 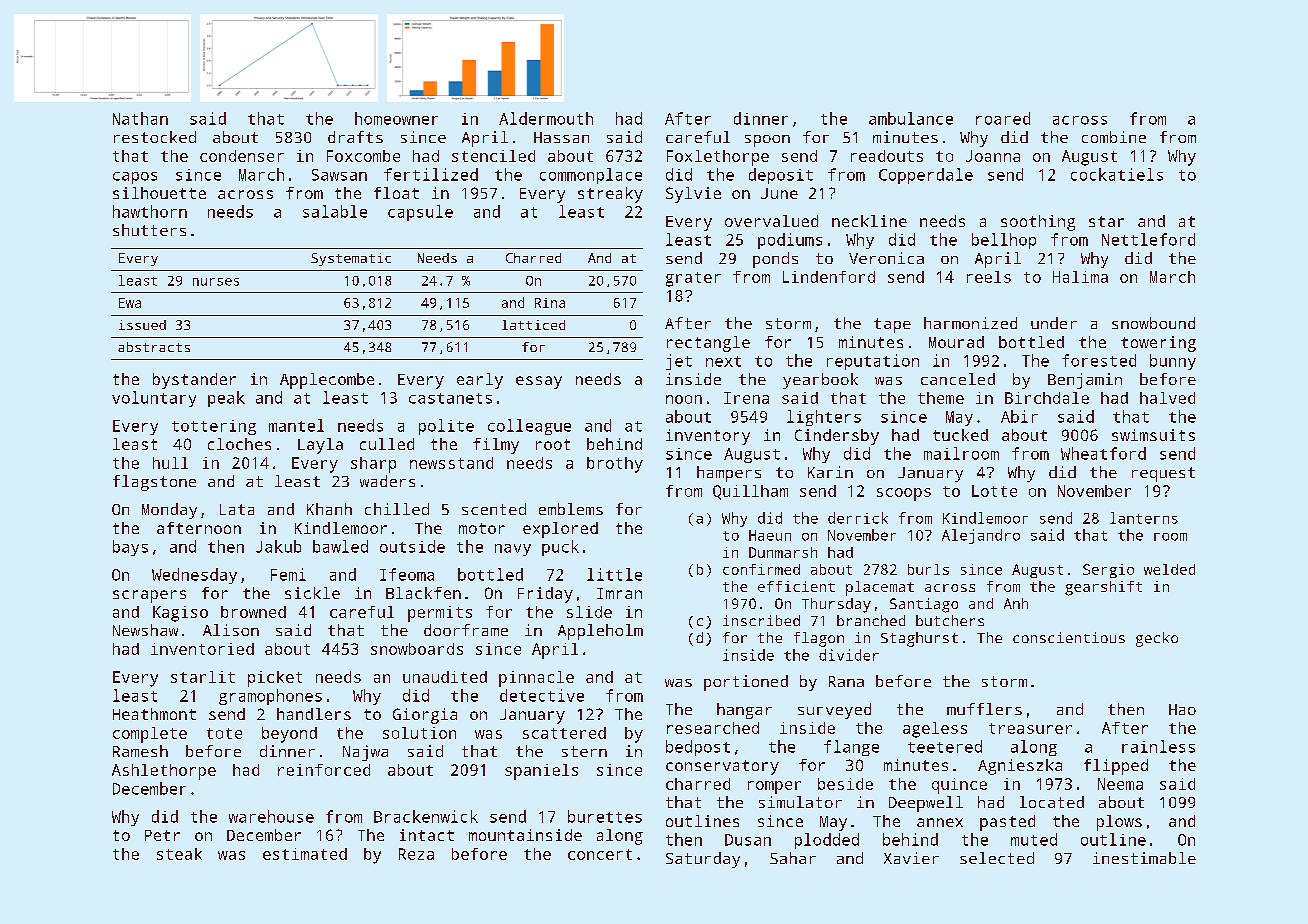 I want to click on Blackfen, so click(x=423, y=593).
